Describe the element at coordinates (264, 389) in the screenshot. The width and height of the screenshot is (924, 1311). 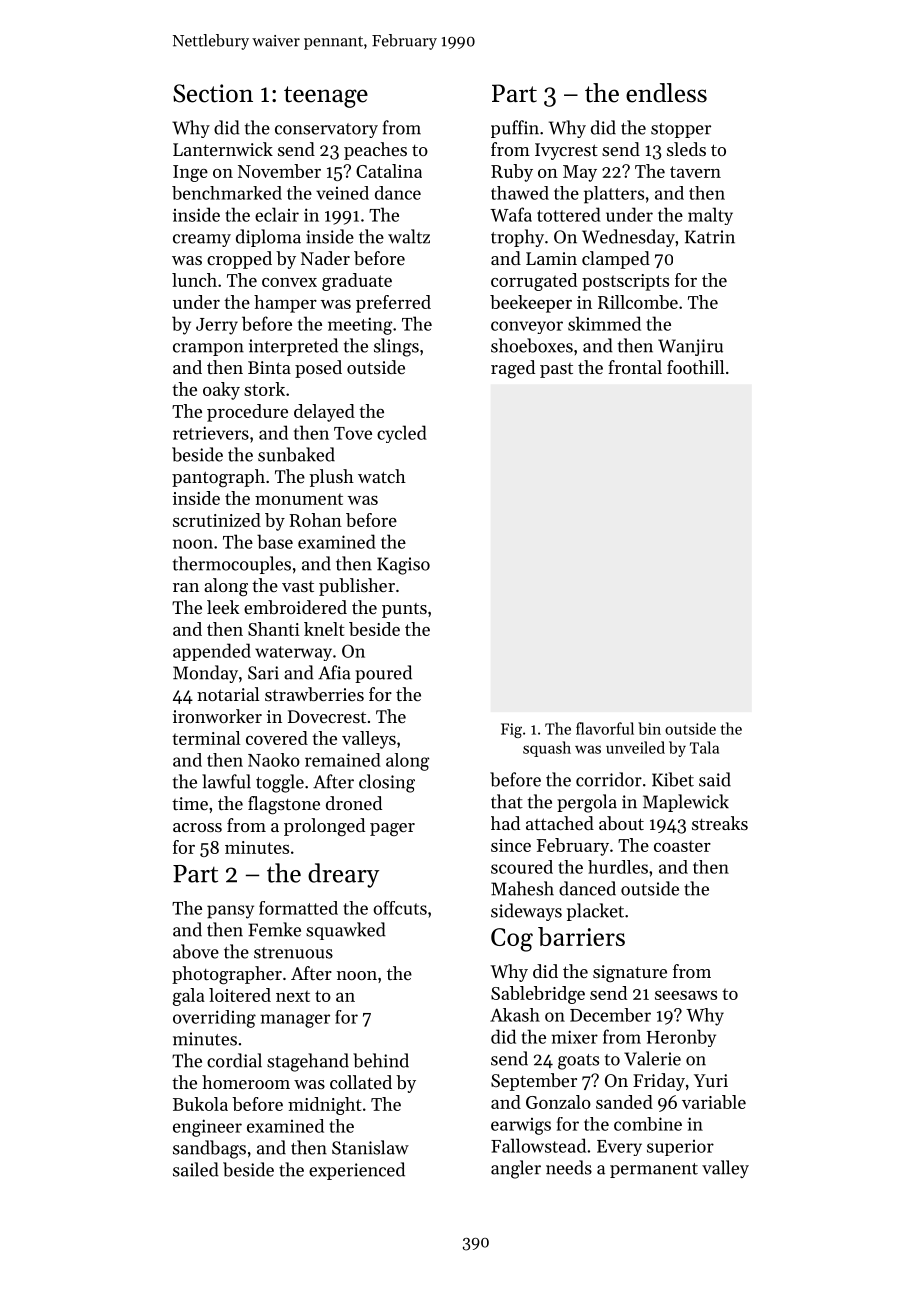
I see `stork` at that location.
